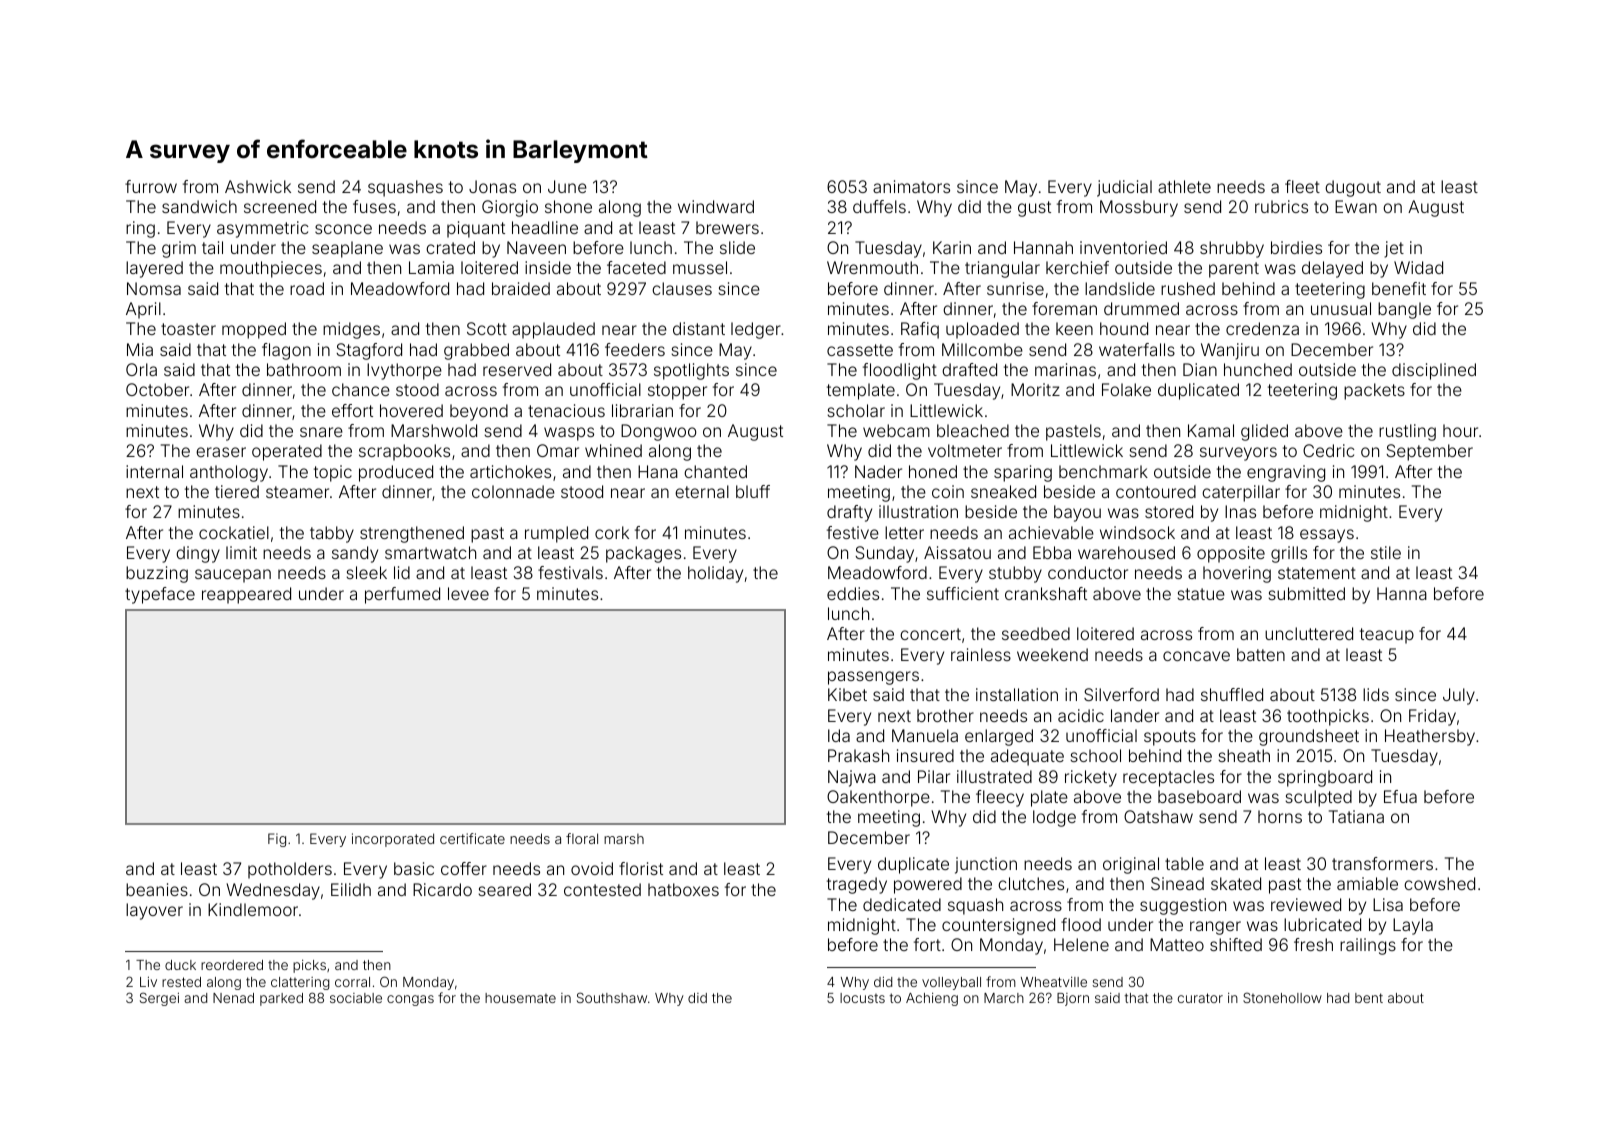  I want to click on distant, so click(699, 328).
